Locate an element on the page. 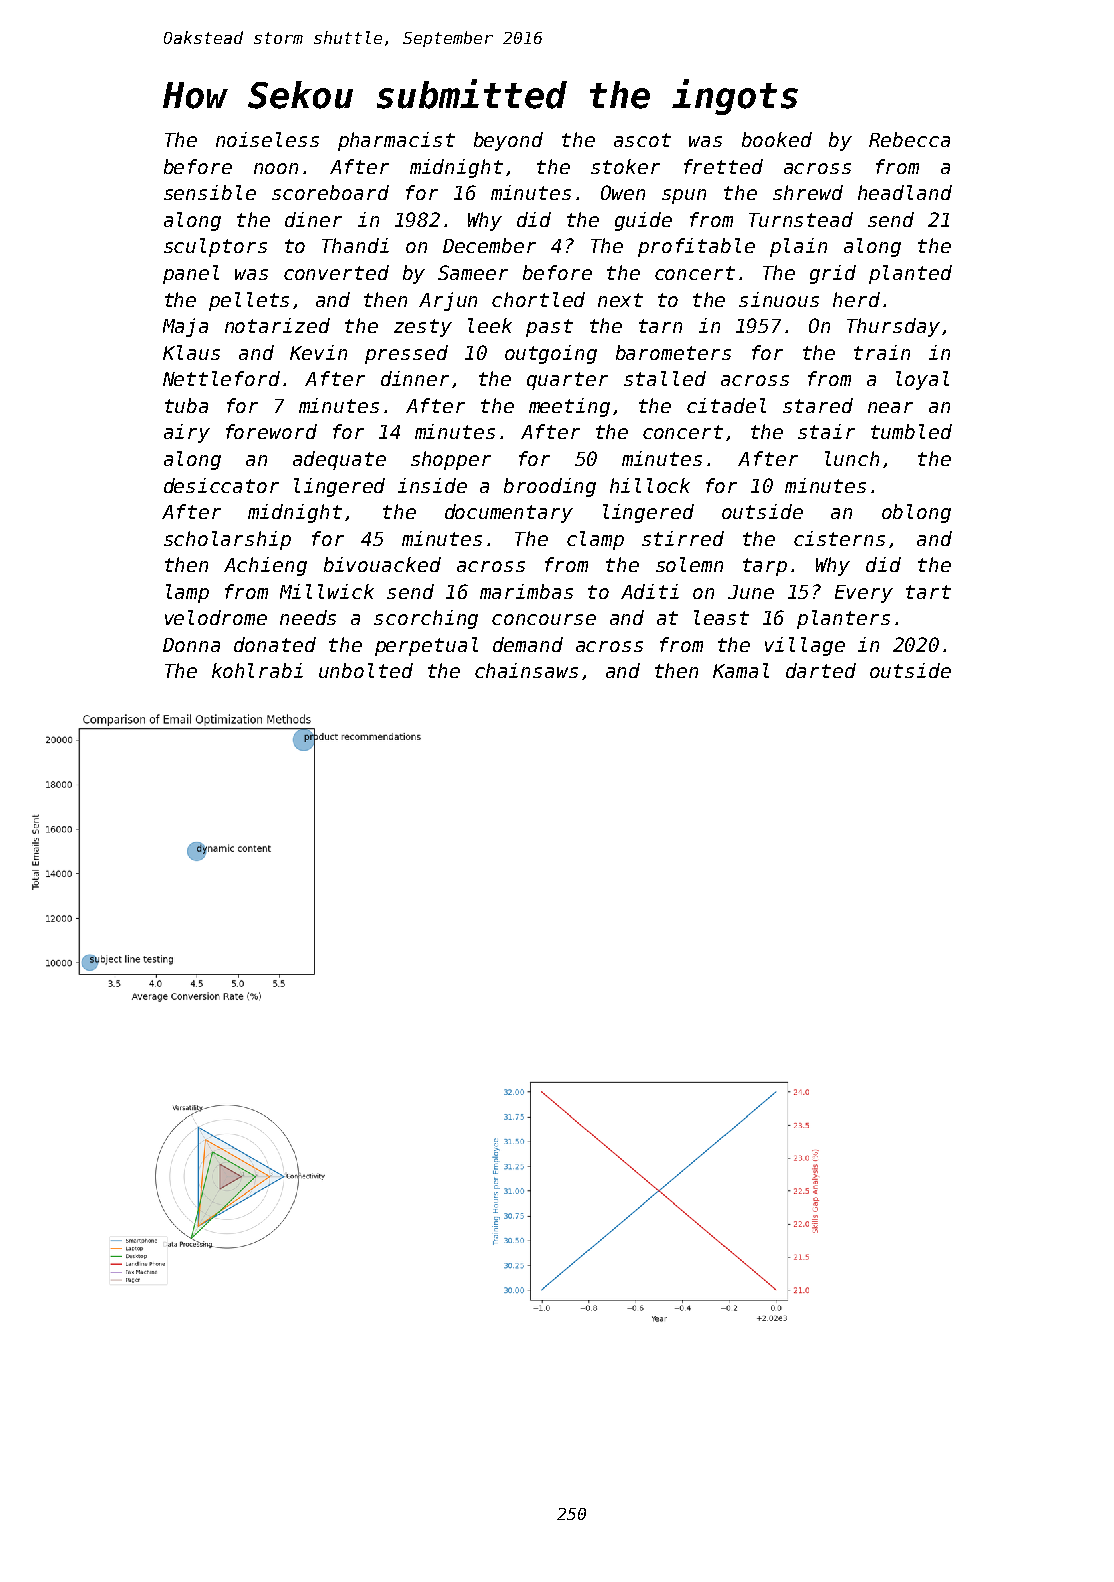  sculptors is located at coordinates (215, 247).
